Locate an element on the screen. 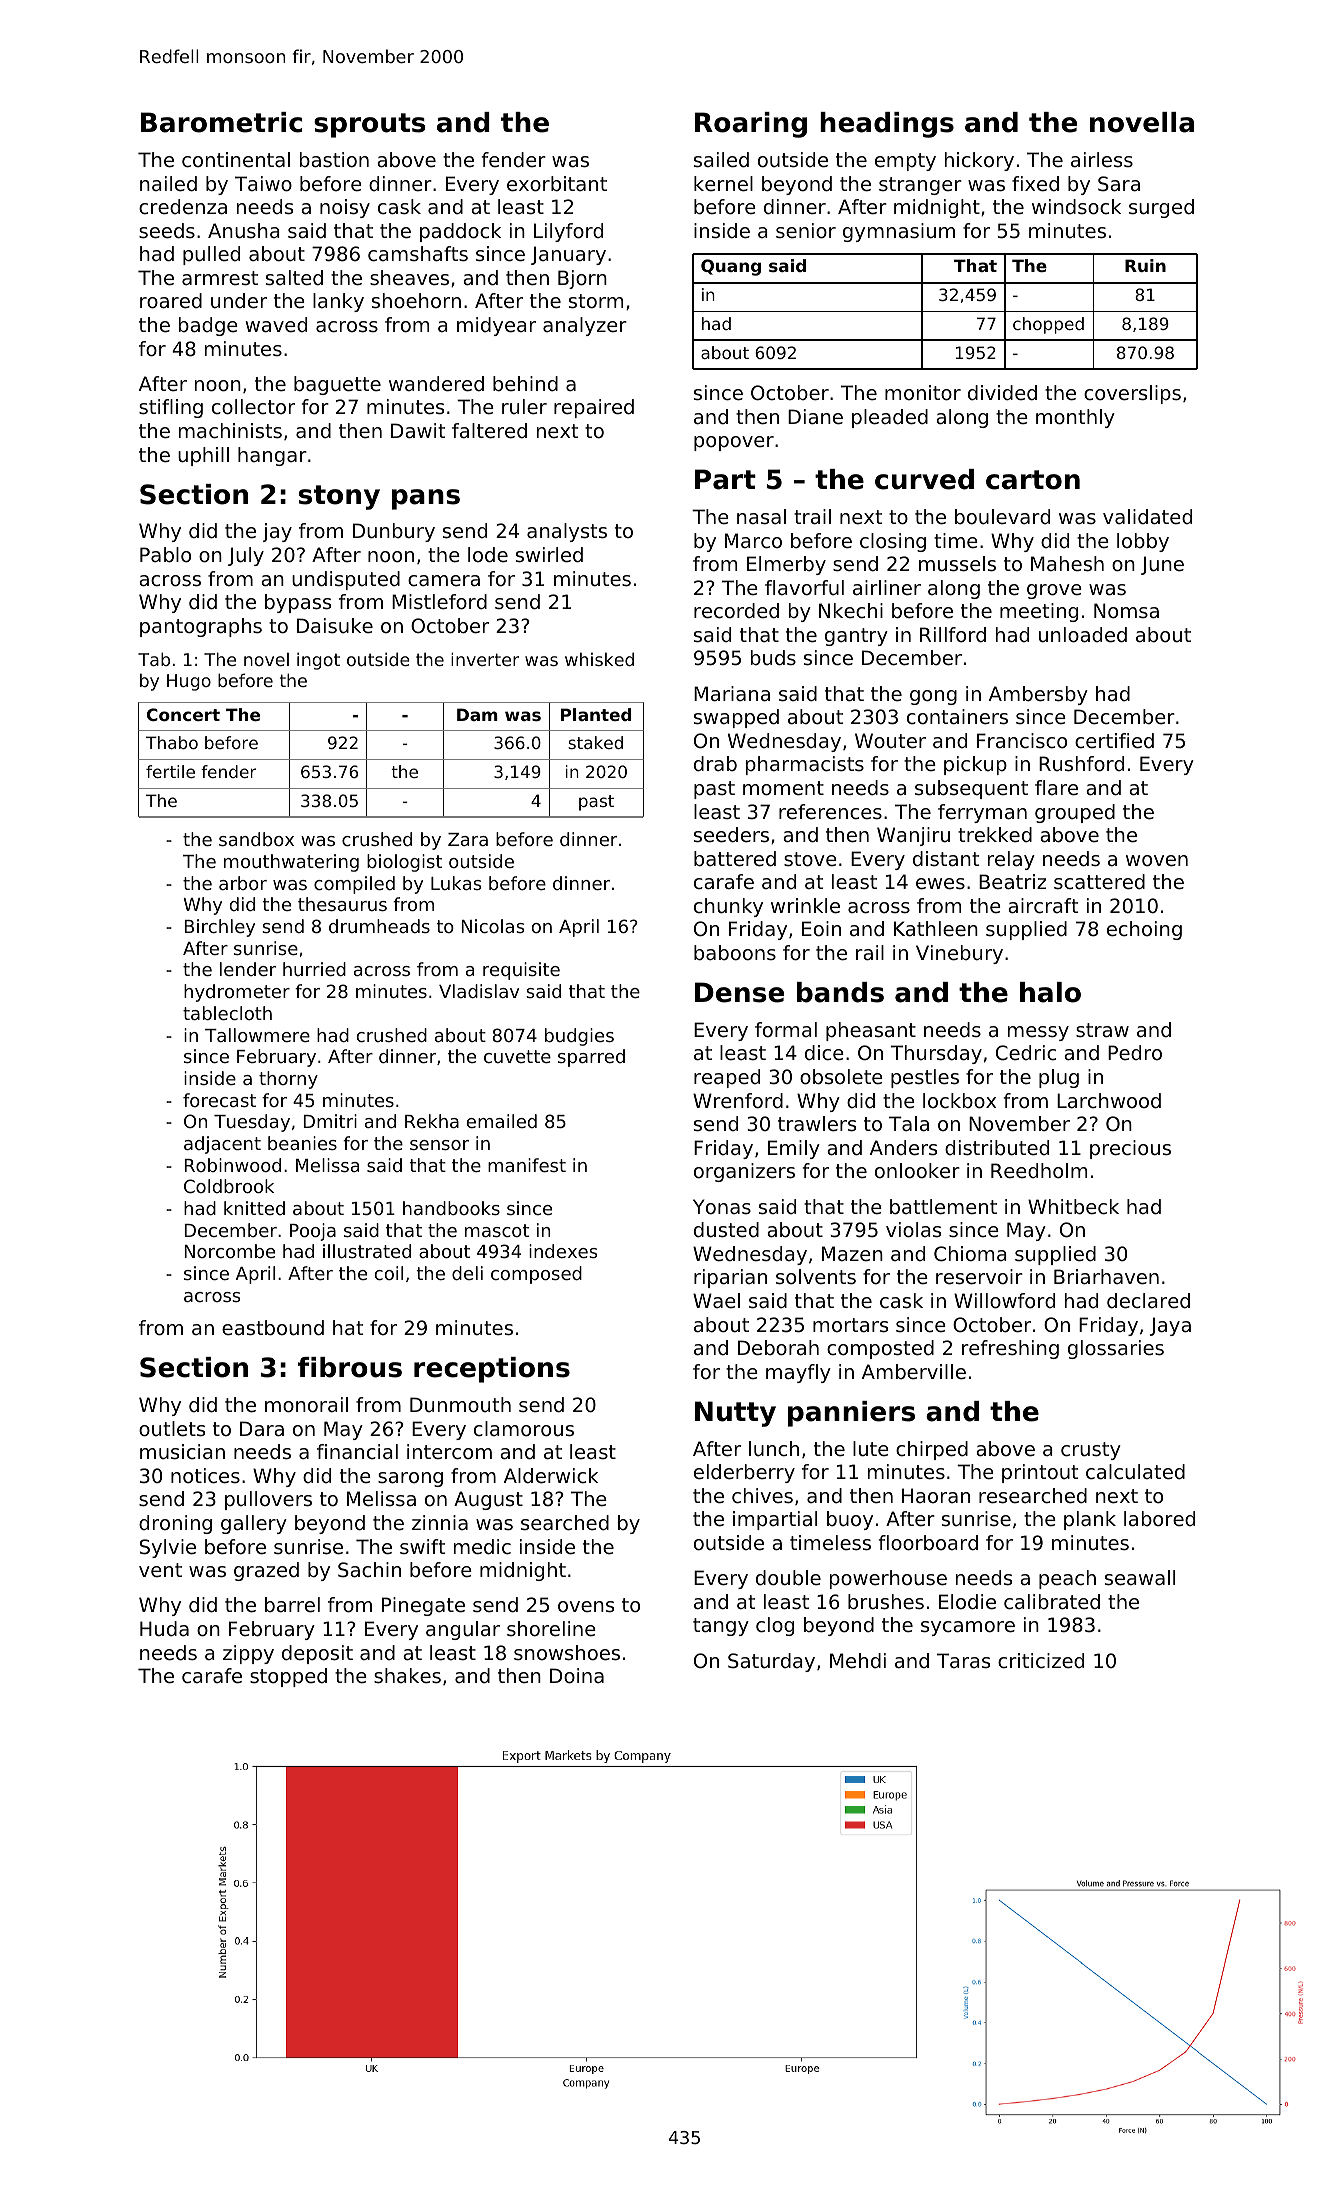 The height and width of the screenshot is (2200, 1336). Coldbrook is located at coordinates (229, 1186).
